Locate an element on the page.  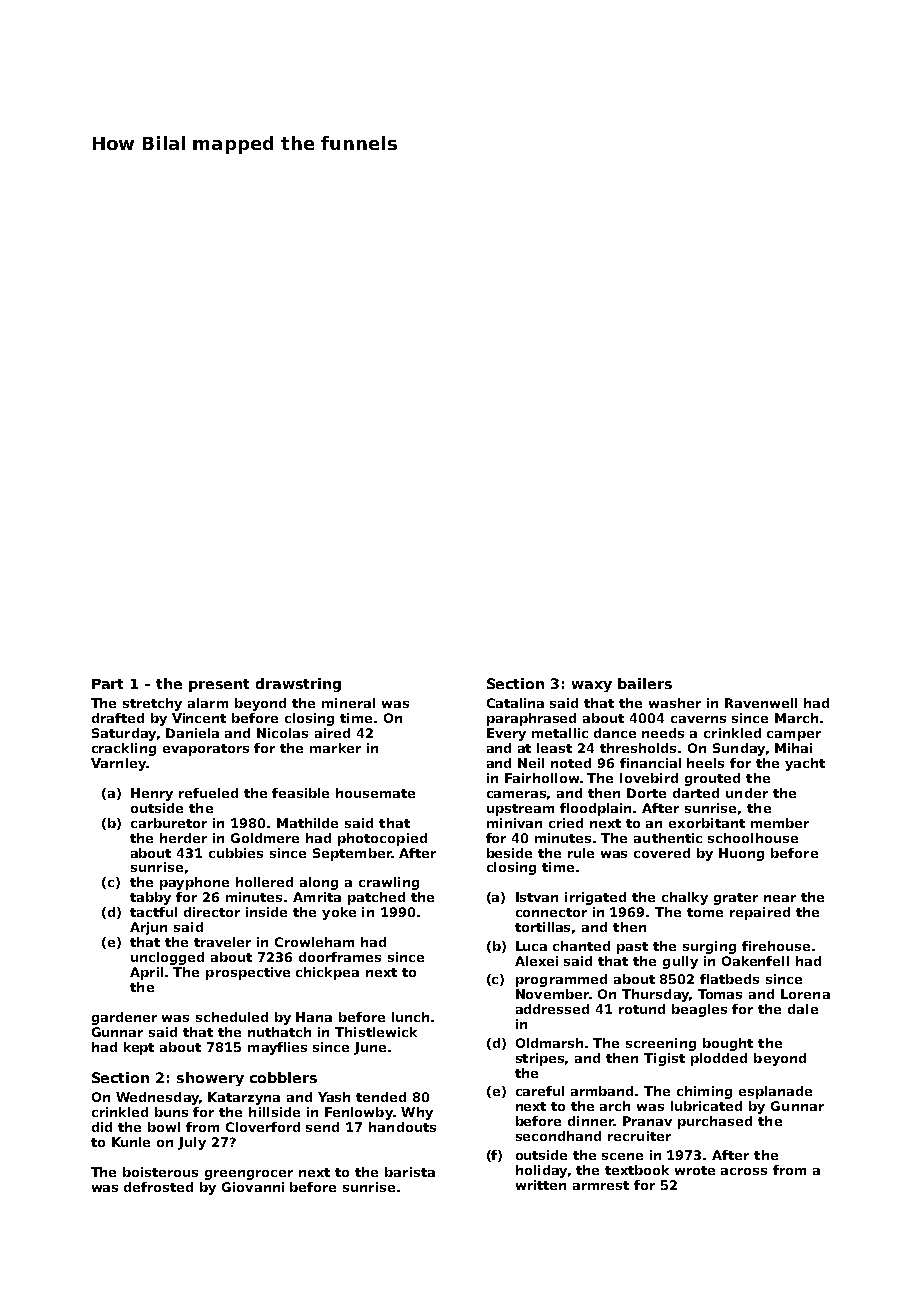
Ravenwell is located at coordinates (761, 703).
